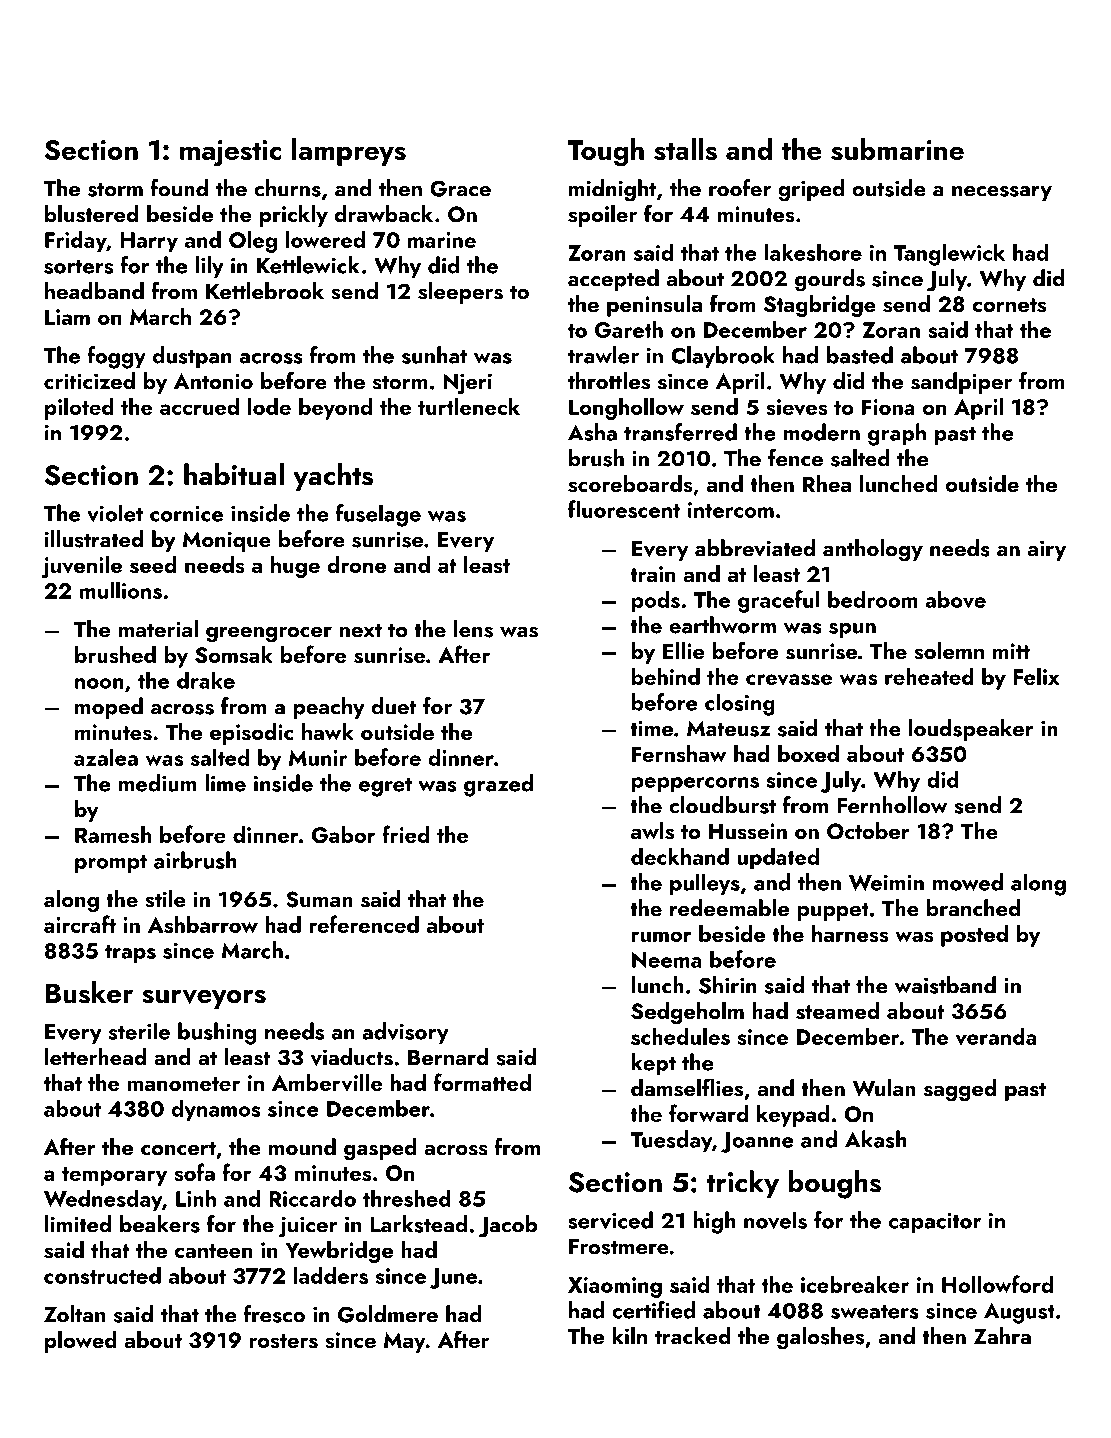  I want to click on behind, so click(666, 676).
